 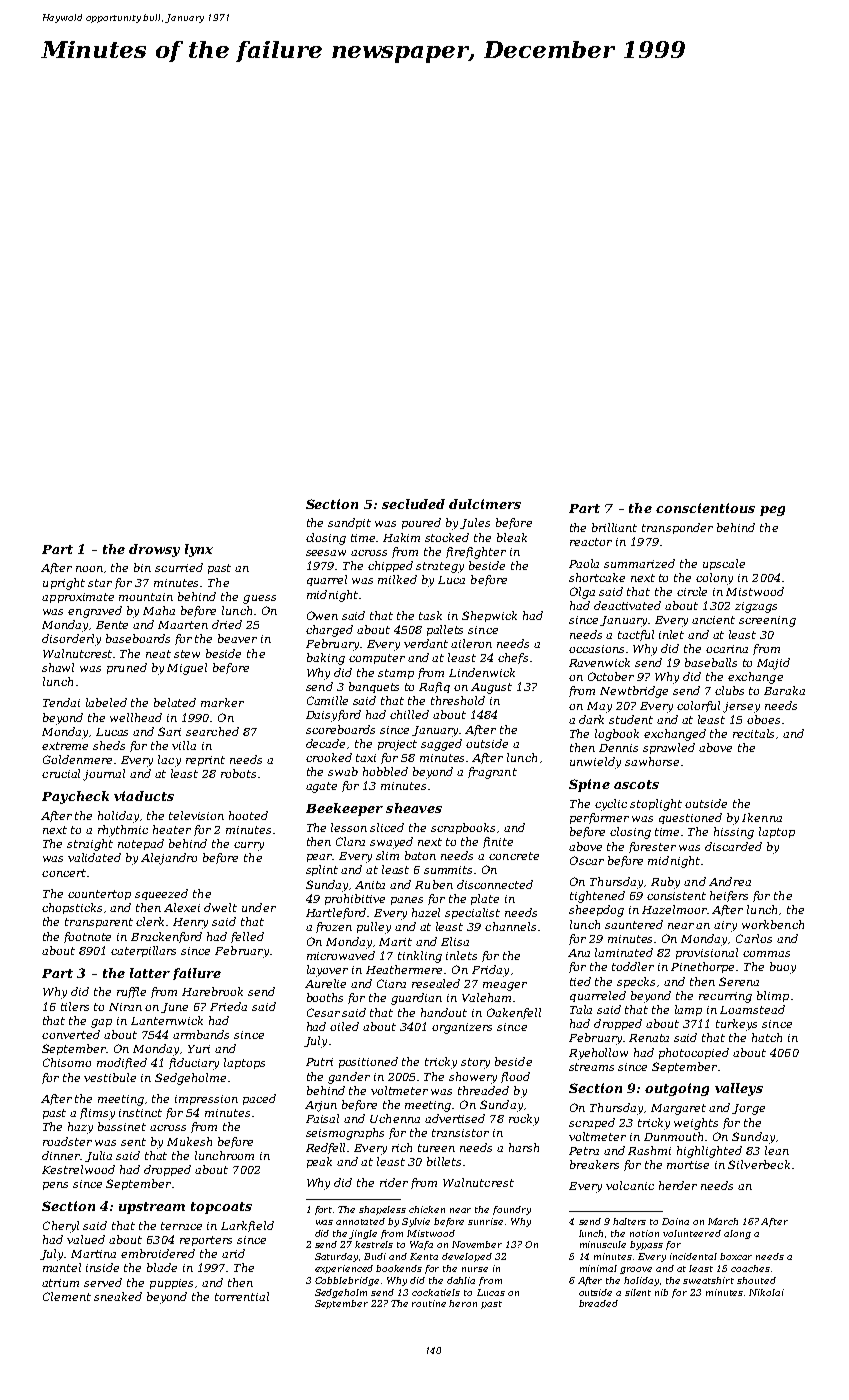 What do you see at coordinates (174, 1008) in the screenshot?
I see `June` at bounding box center [174, 1008].
